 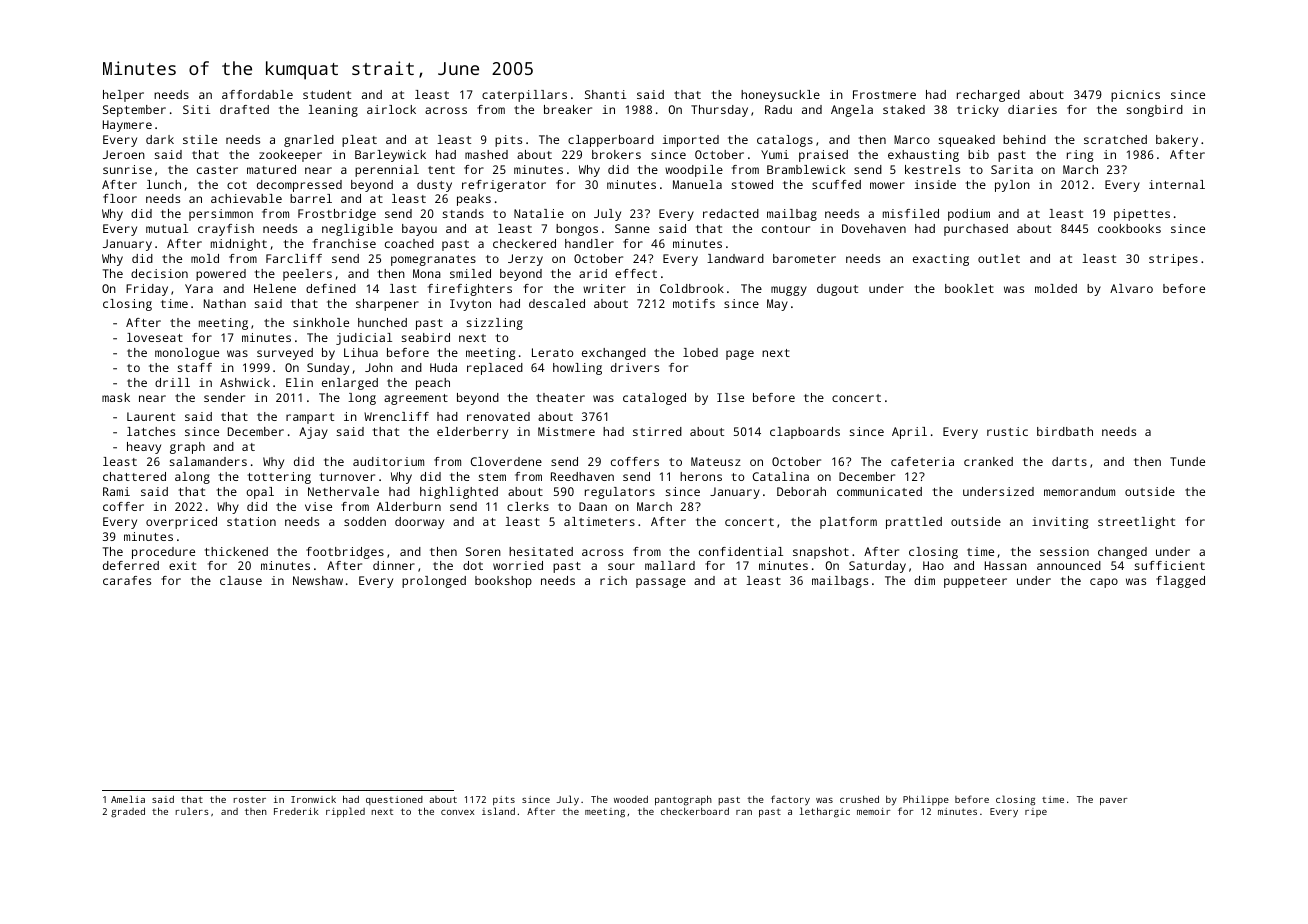 I want to click on rippled, so click(x=345, y=812).
